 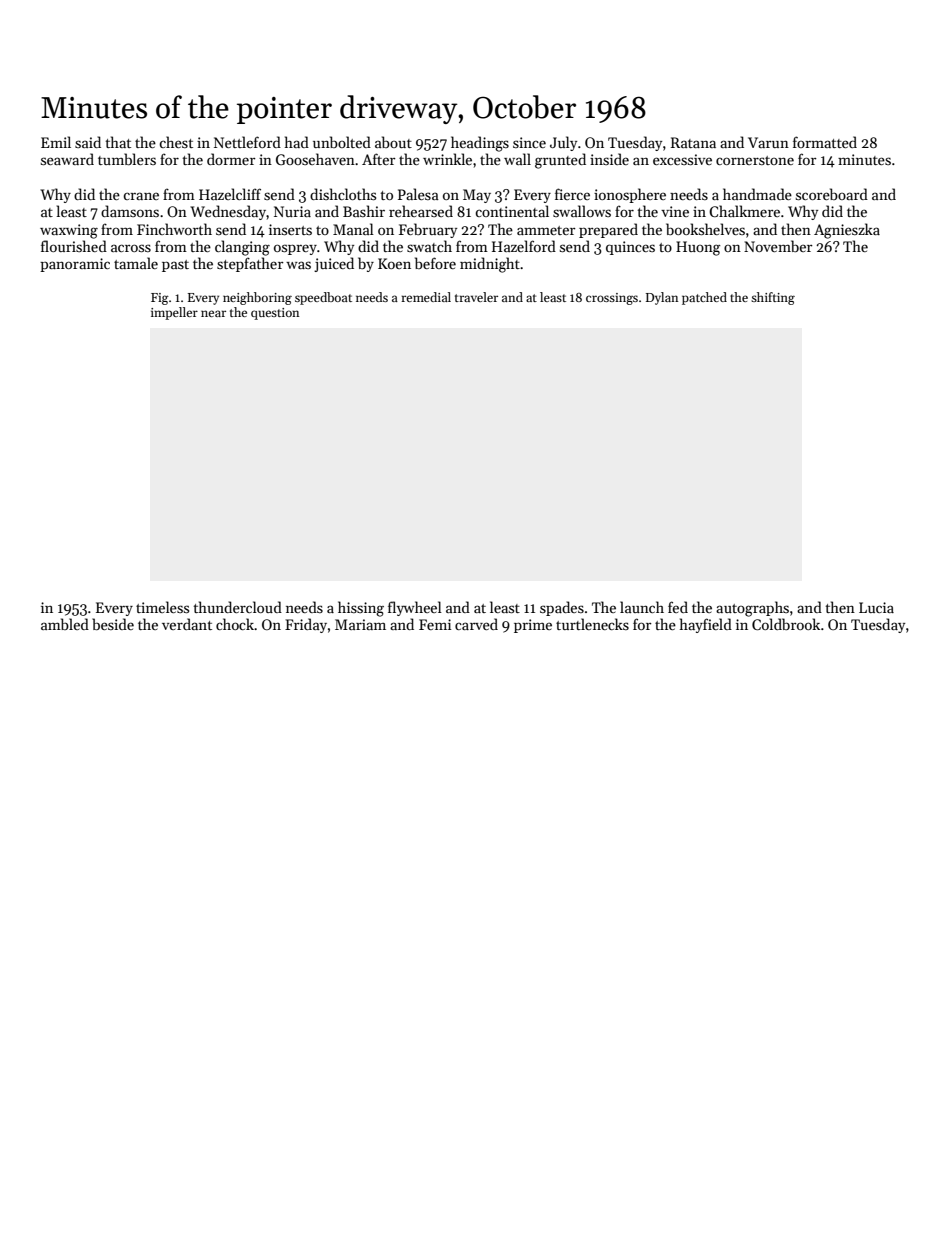 I want to click on November, so click(x=778, y=246).
